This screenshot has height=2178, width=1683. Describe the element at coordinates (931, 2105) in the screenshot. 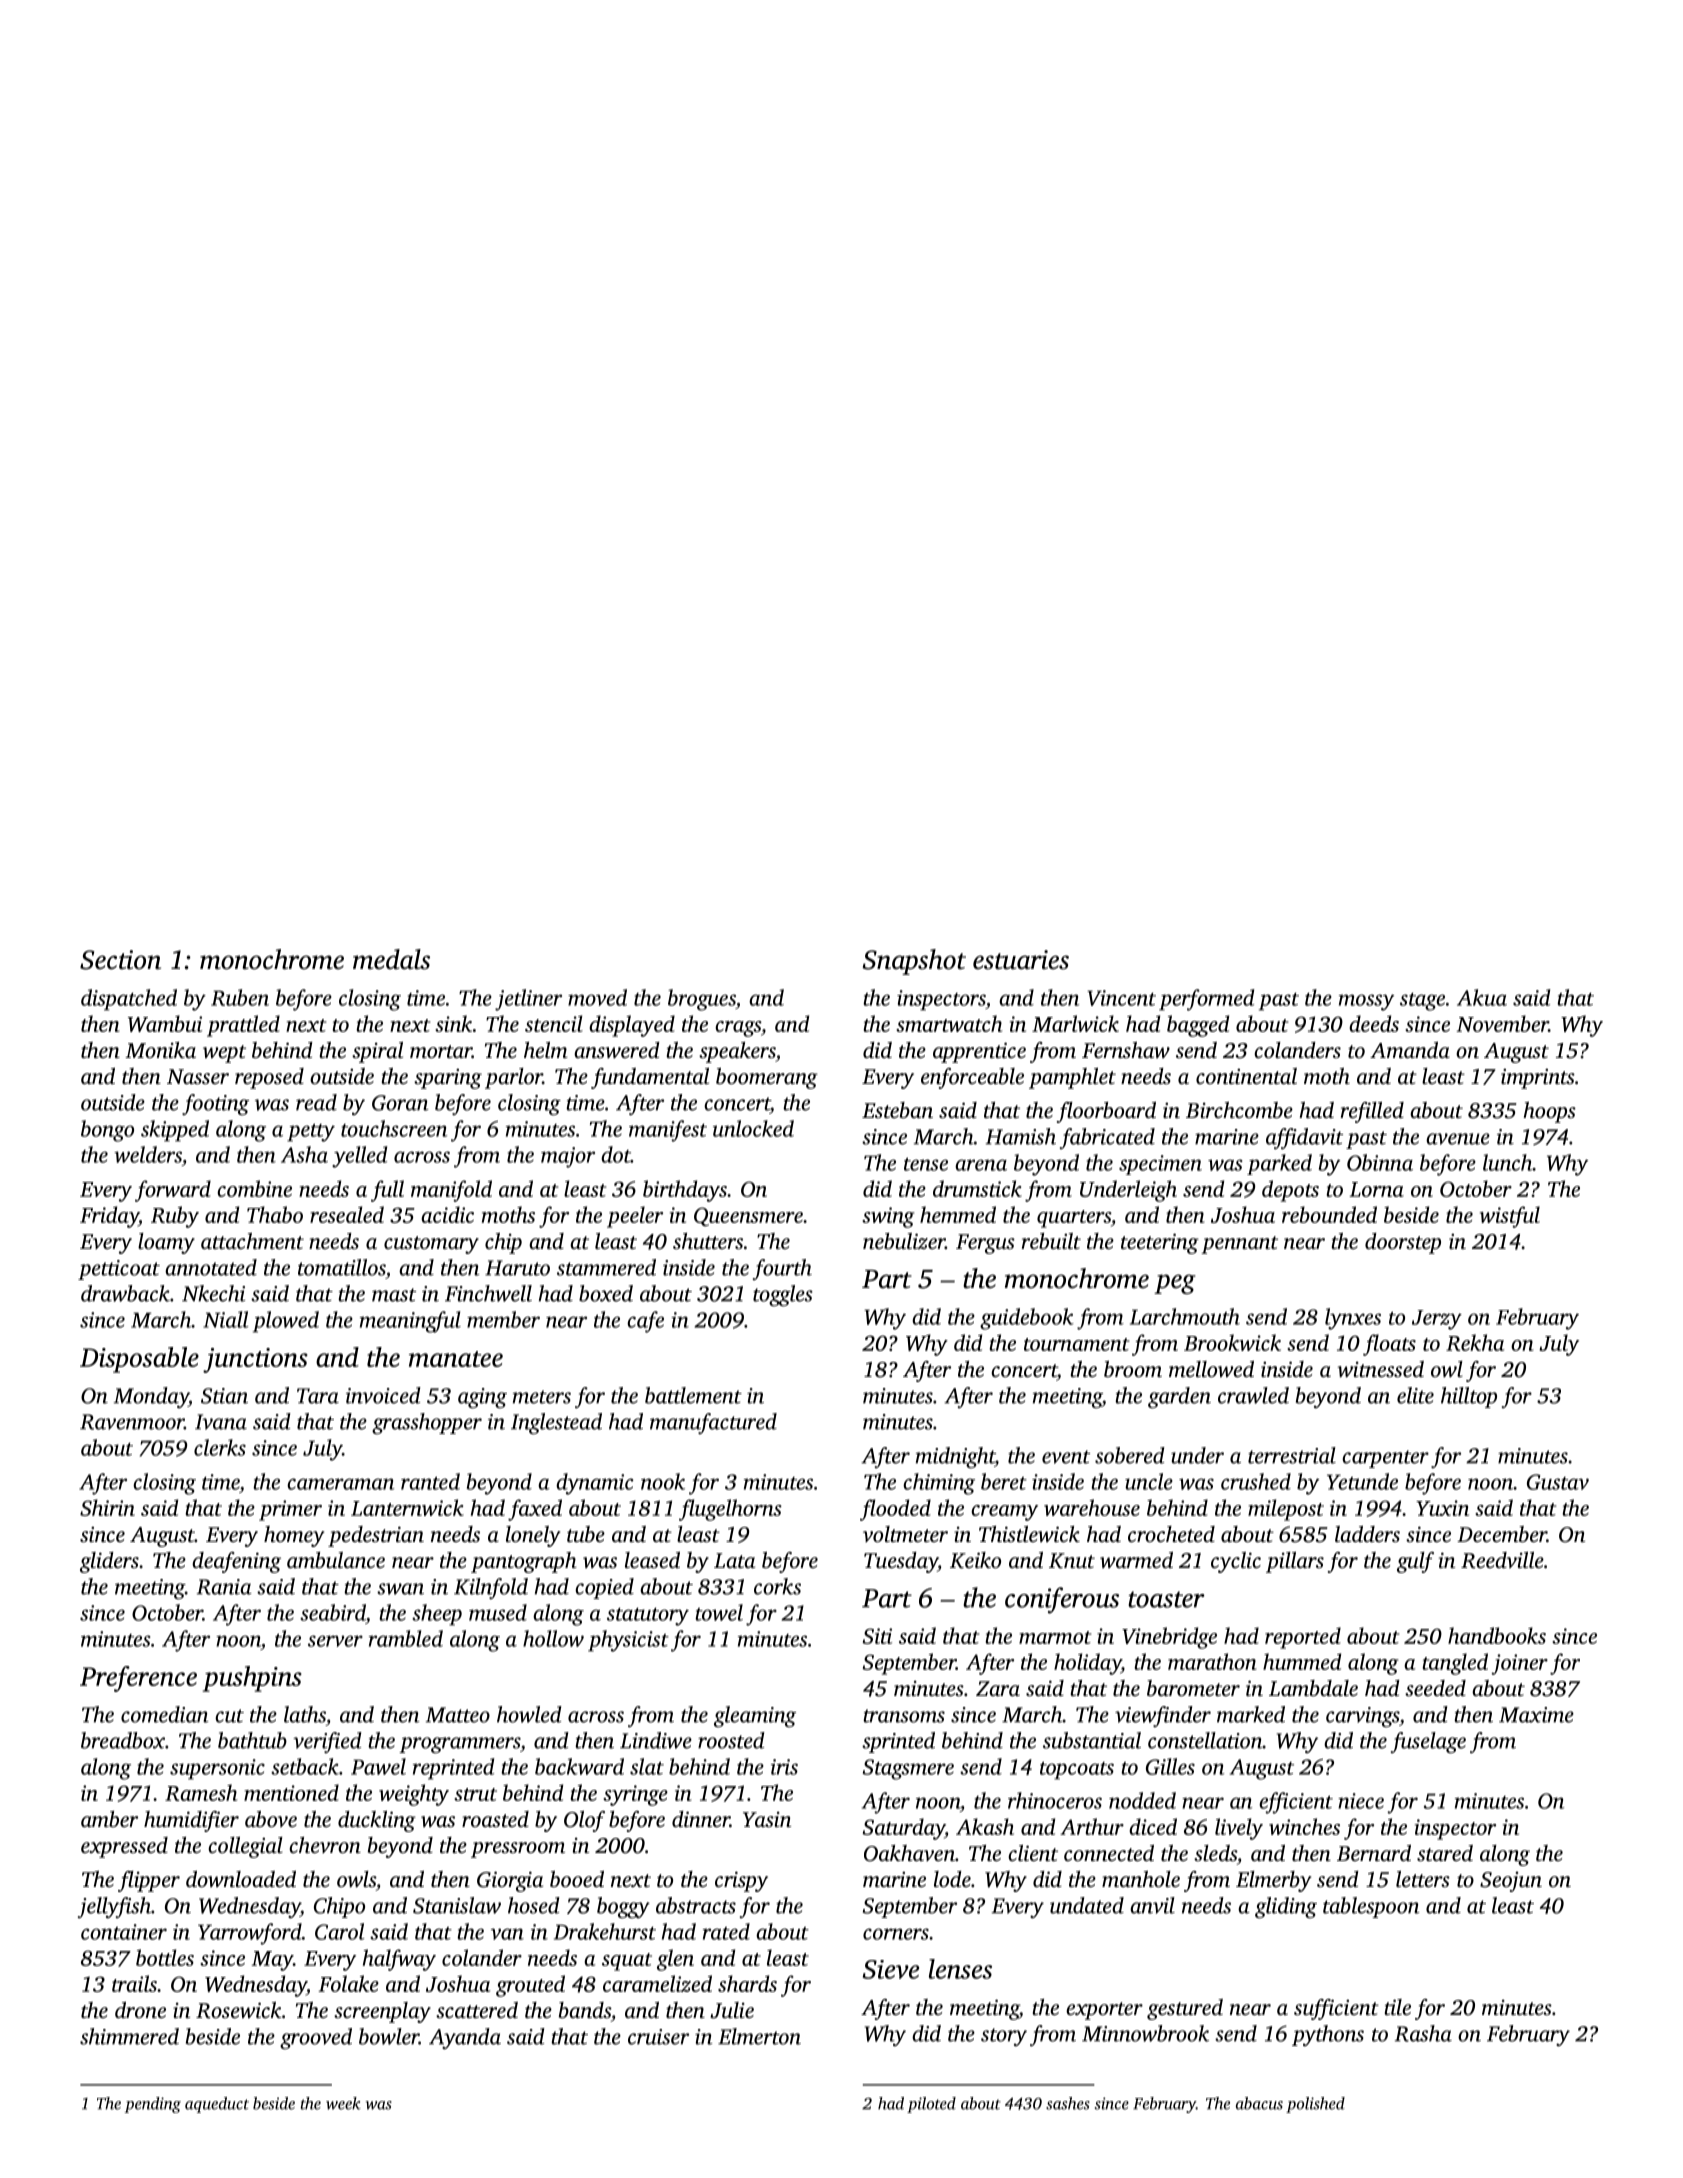

I see `piloted` at that location.
